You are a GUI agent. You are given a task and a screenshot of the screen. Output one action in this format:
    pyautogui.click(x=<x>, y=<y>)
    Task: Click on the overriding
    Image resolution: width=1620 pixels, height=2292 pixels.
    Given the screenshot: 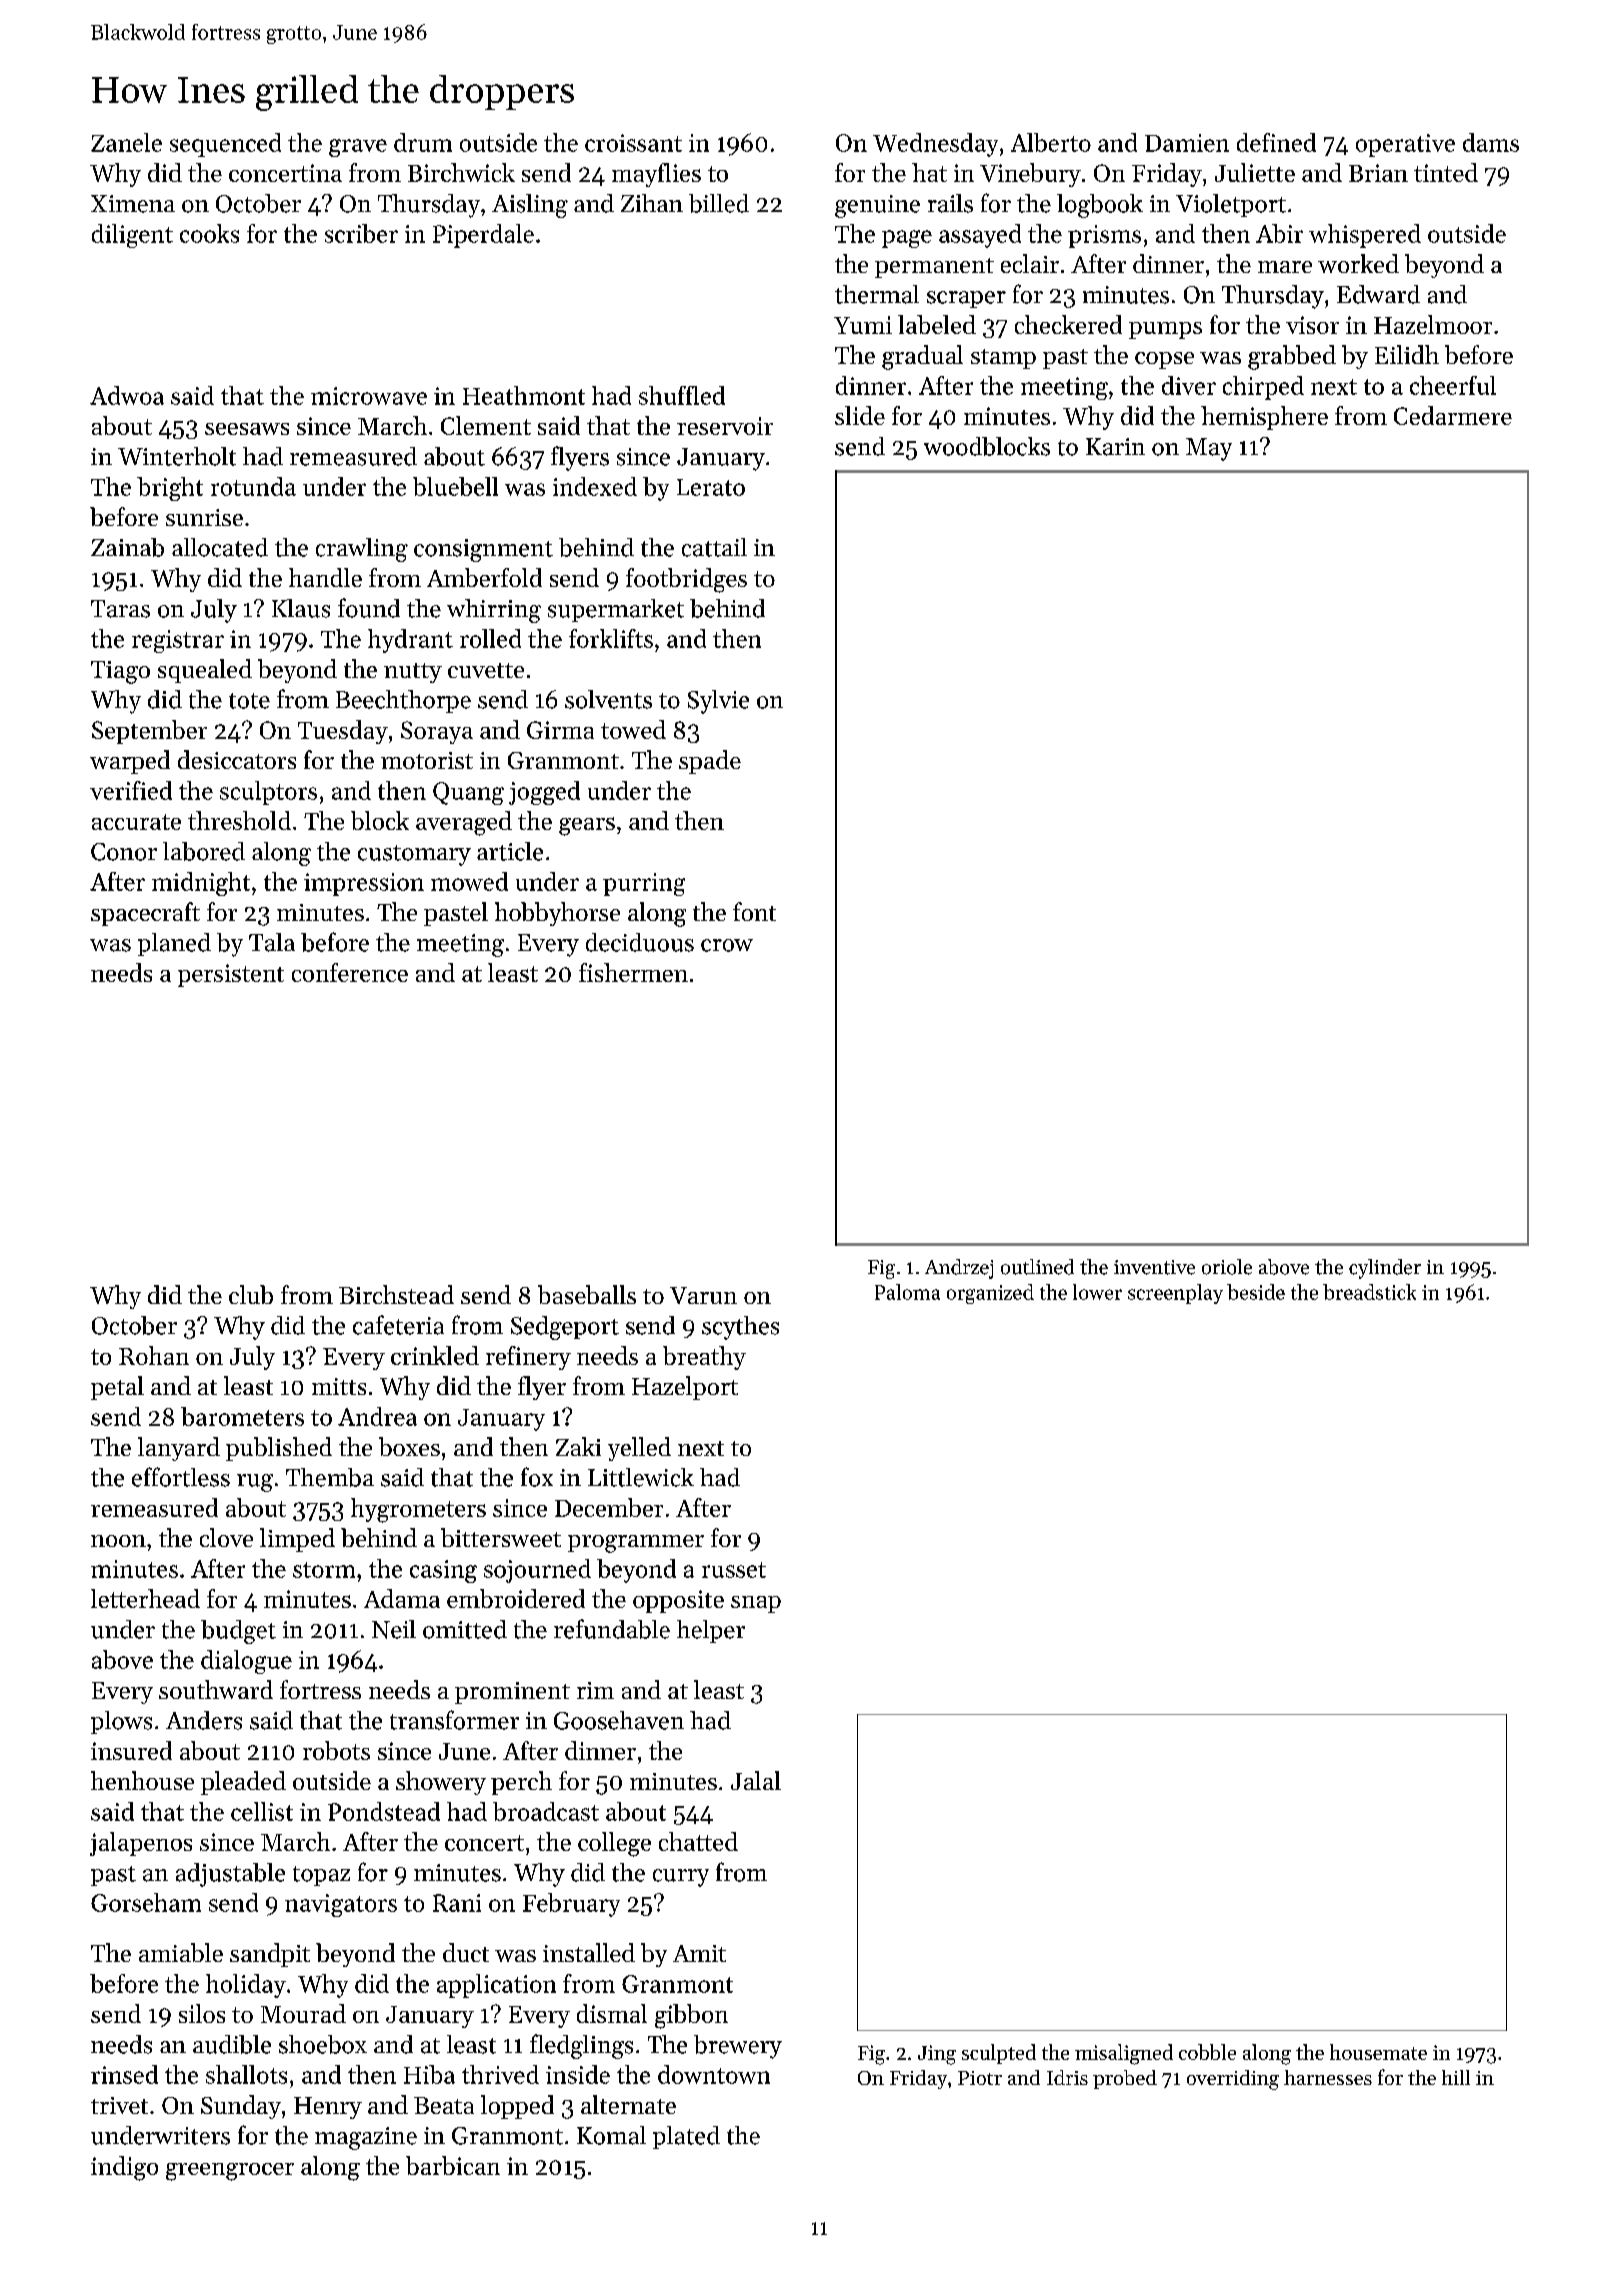 What is the action you would take?
    pyautogui.click(x=1233, y=2080)
